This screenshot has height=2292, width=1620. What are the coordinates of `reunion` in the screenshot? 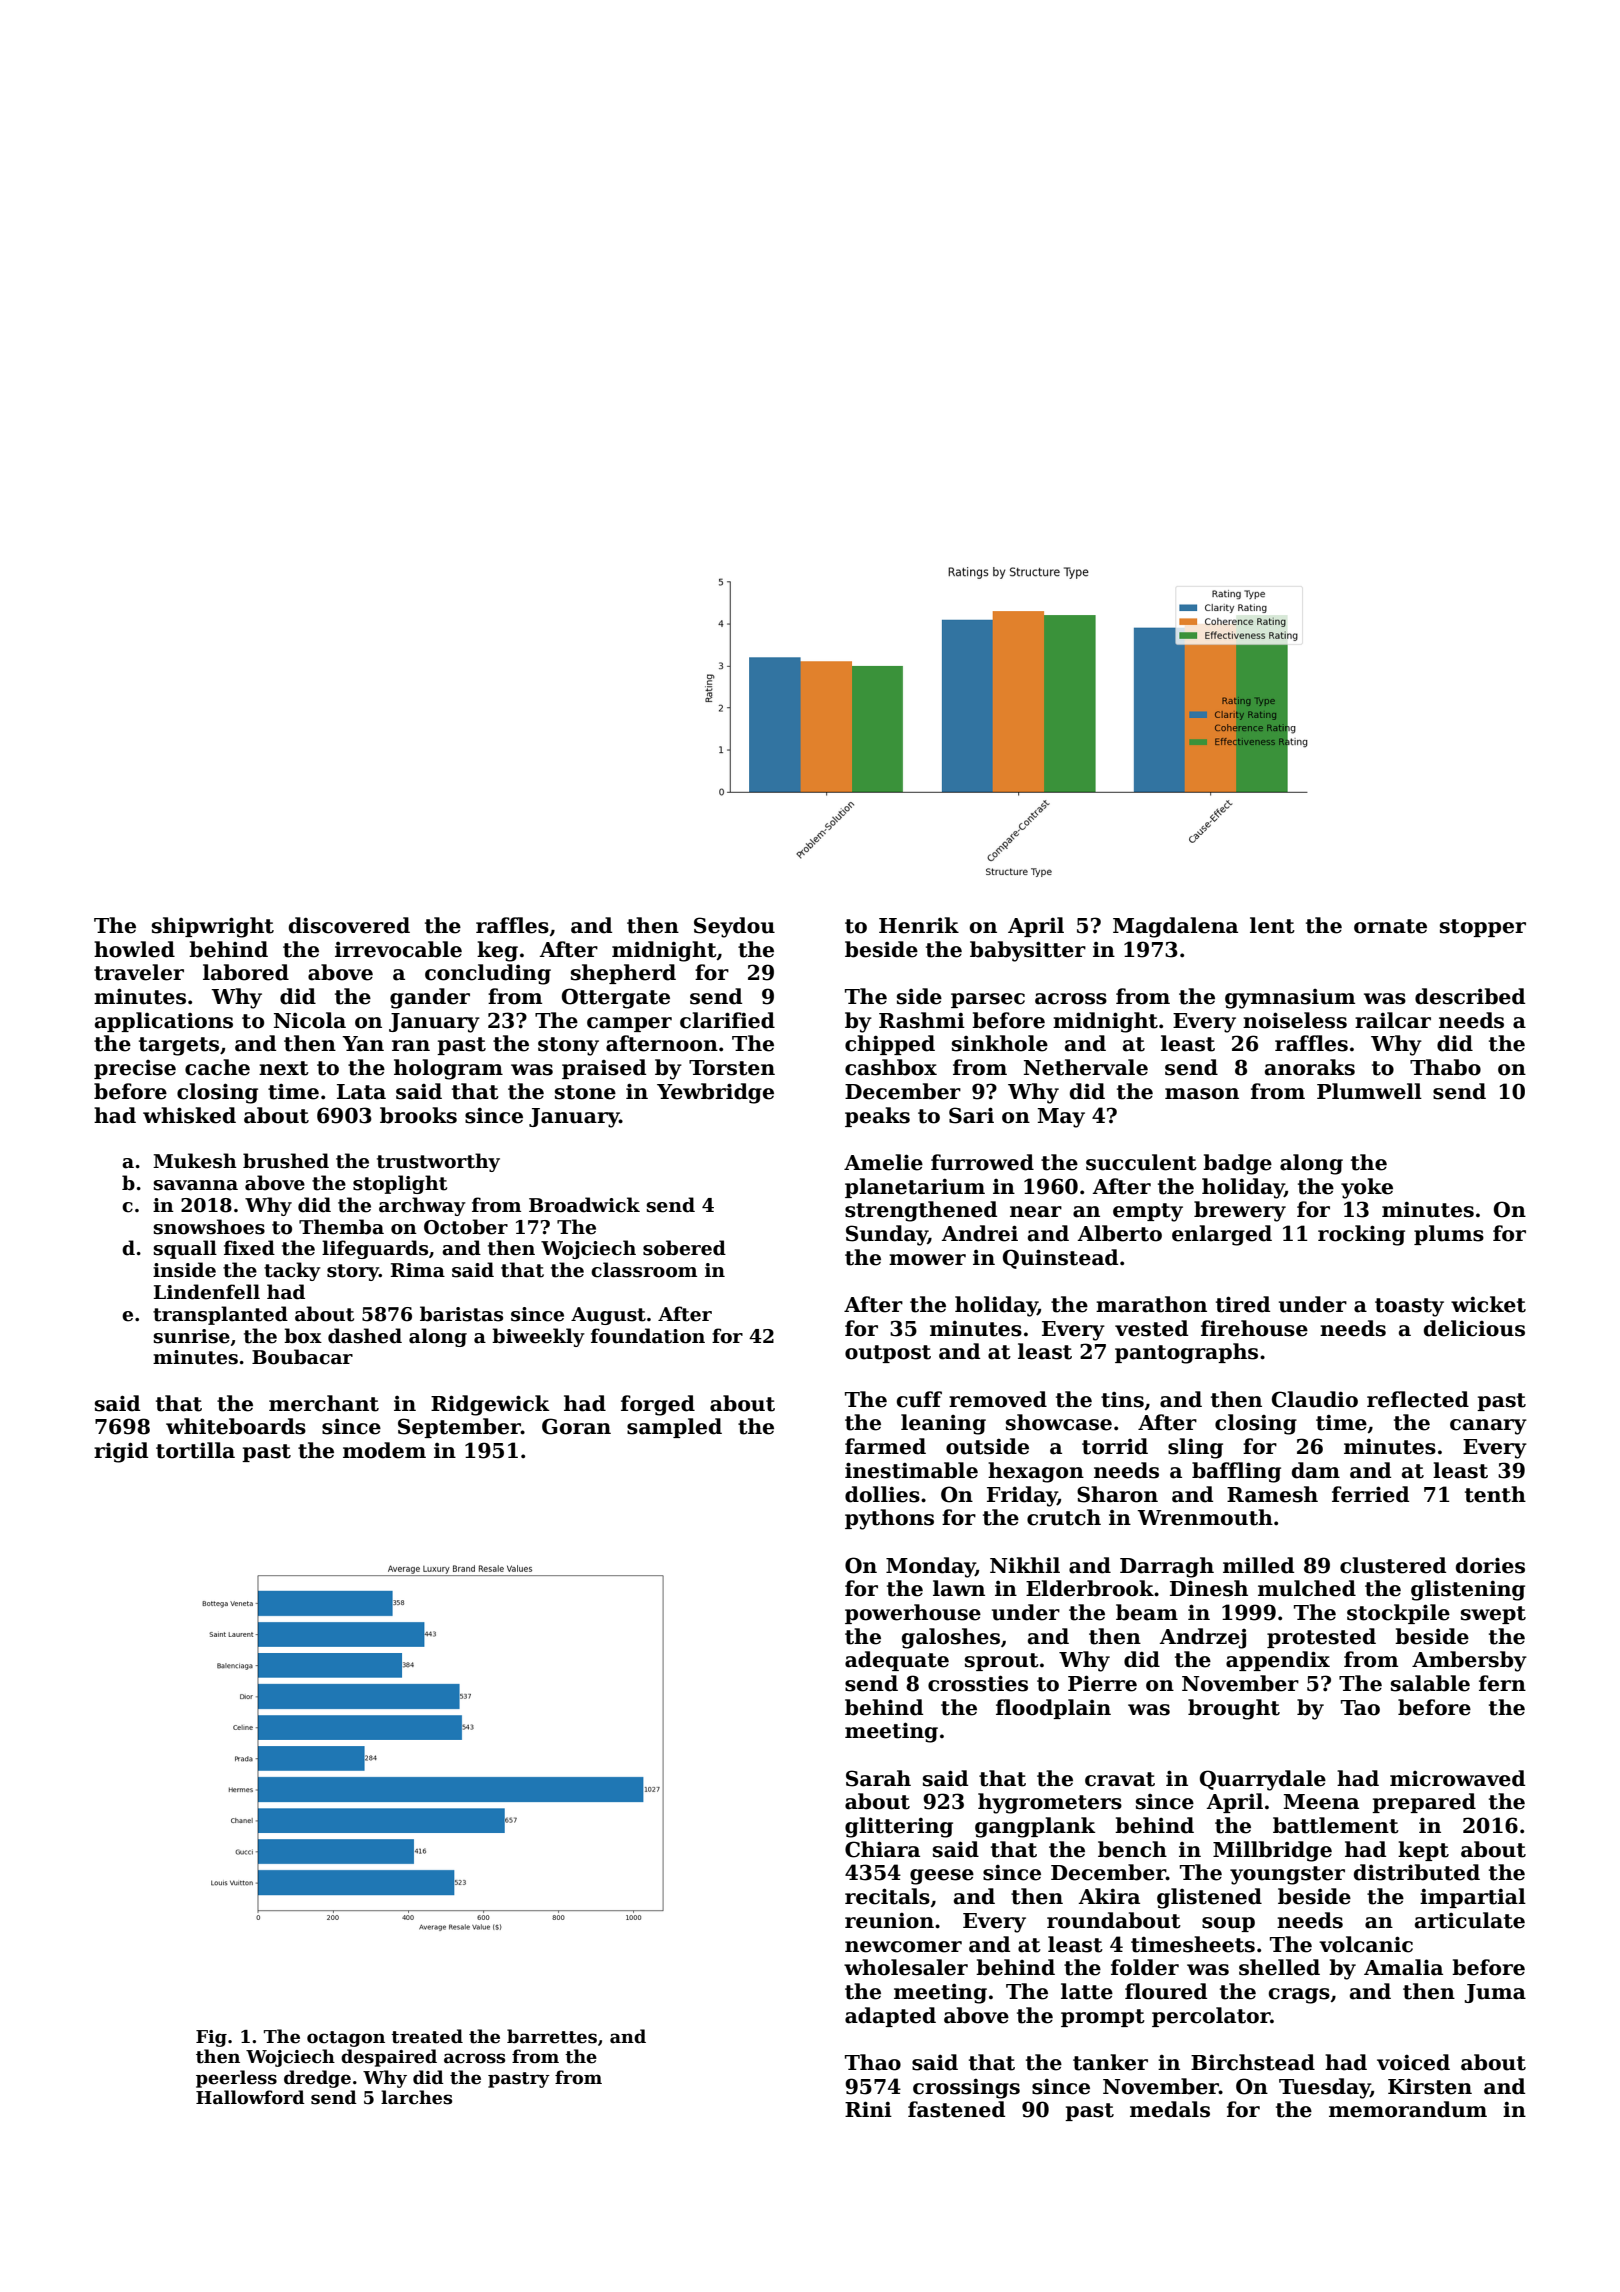 It's located at (889, 1921).
